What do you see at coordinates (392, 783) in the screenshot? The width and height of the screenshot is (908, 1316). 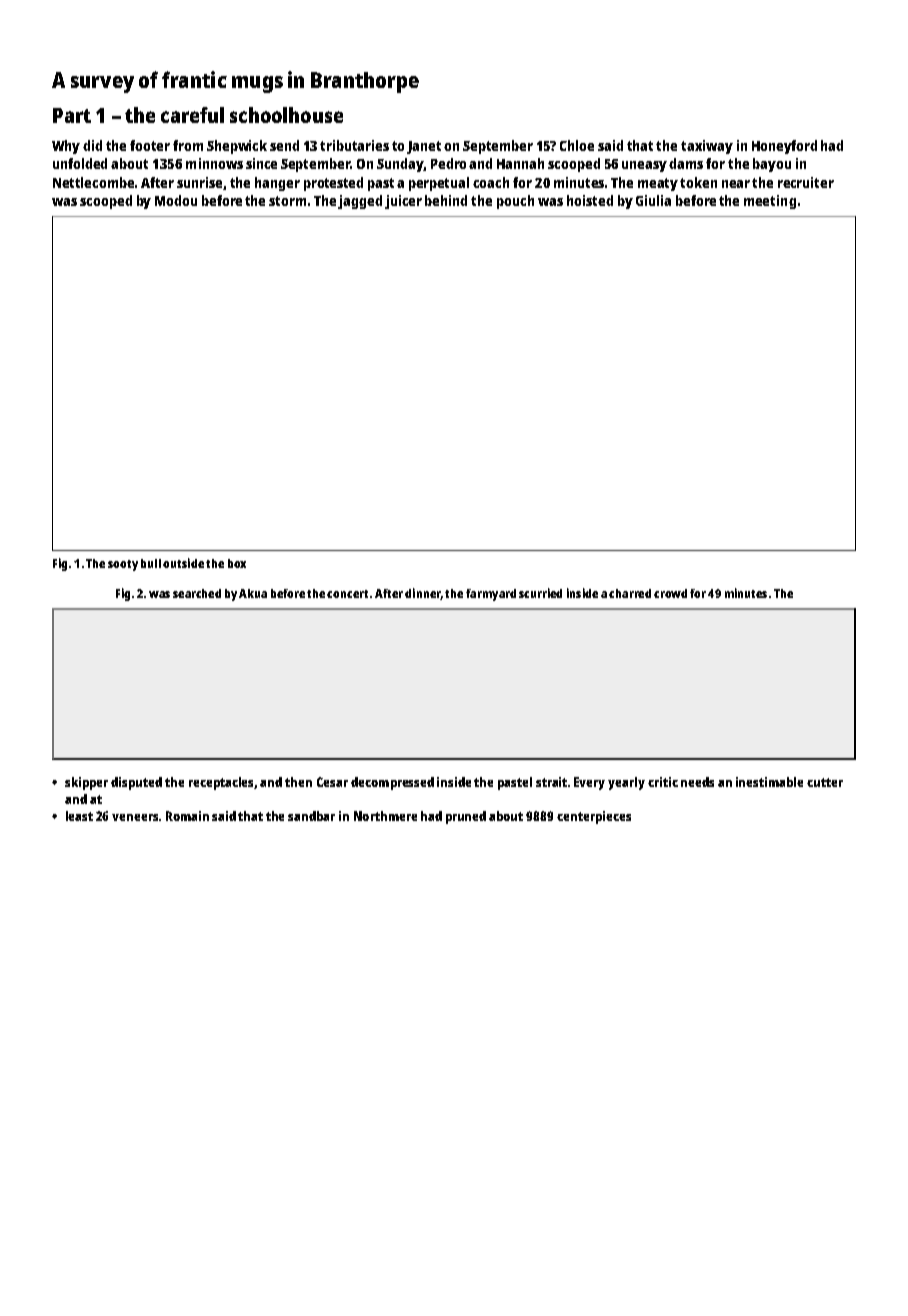 I see `decompressed` at bounding box center [392, 783].
